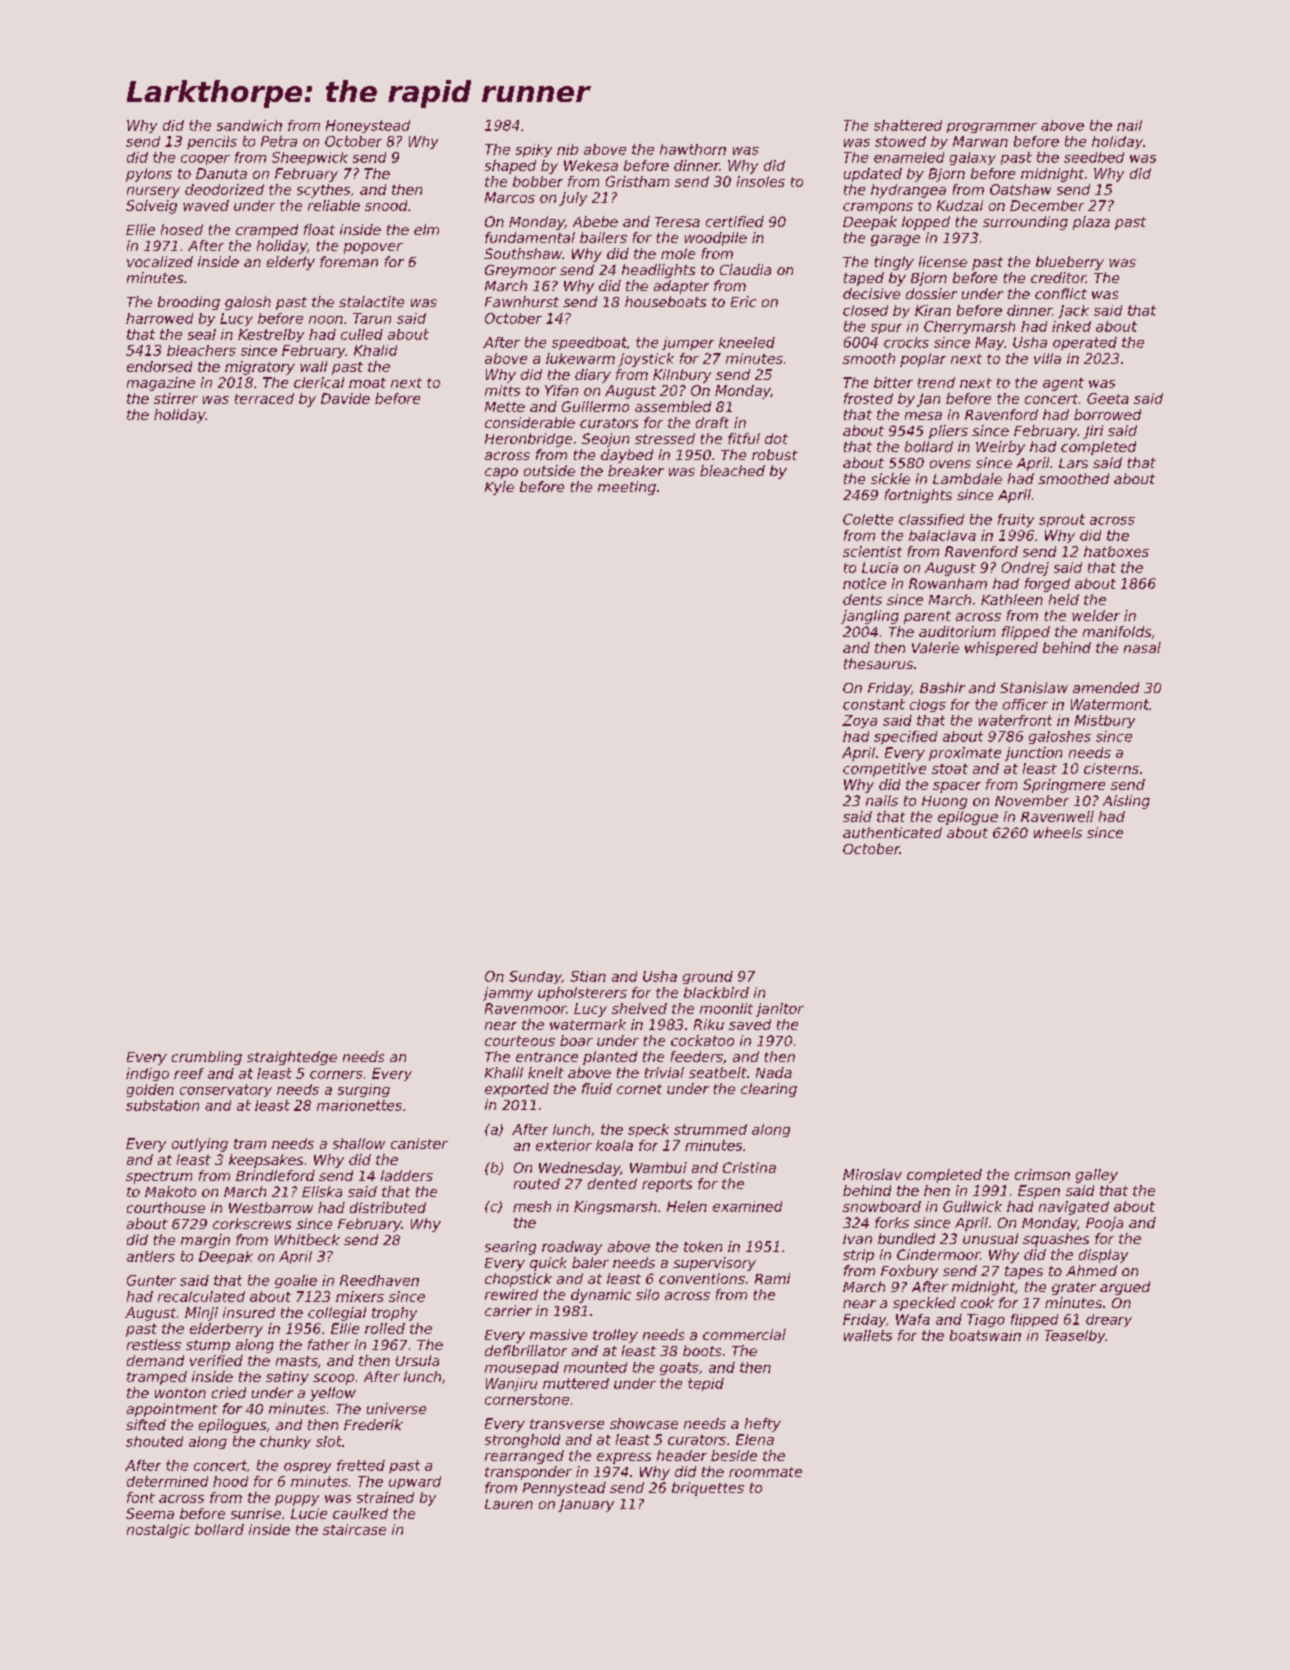 This screenshot has width=1290, height=1670. I want to click on shattered, so click(908, 125).
